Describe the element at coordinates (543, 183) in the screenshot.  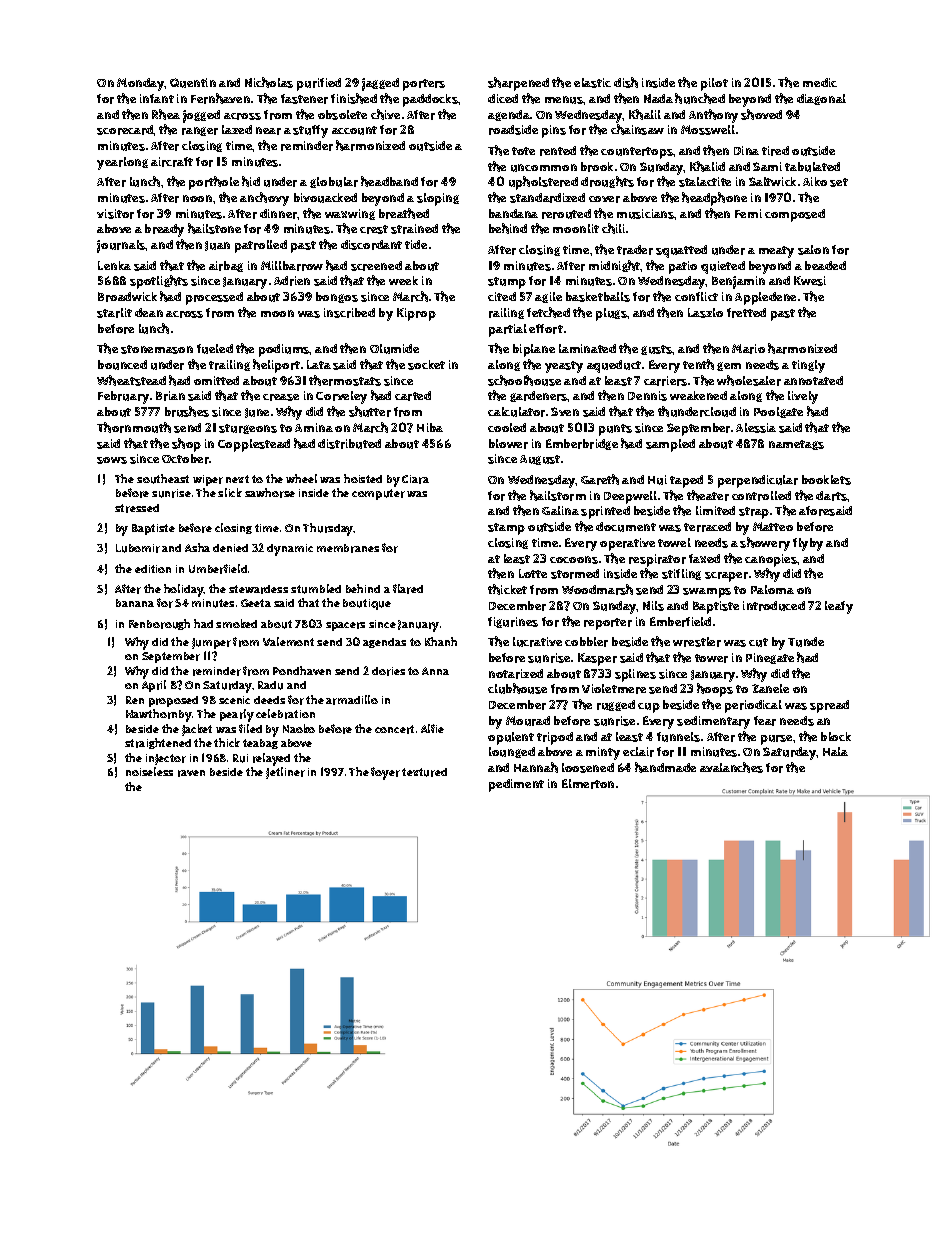
I see `upholstered` at that location.
